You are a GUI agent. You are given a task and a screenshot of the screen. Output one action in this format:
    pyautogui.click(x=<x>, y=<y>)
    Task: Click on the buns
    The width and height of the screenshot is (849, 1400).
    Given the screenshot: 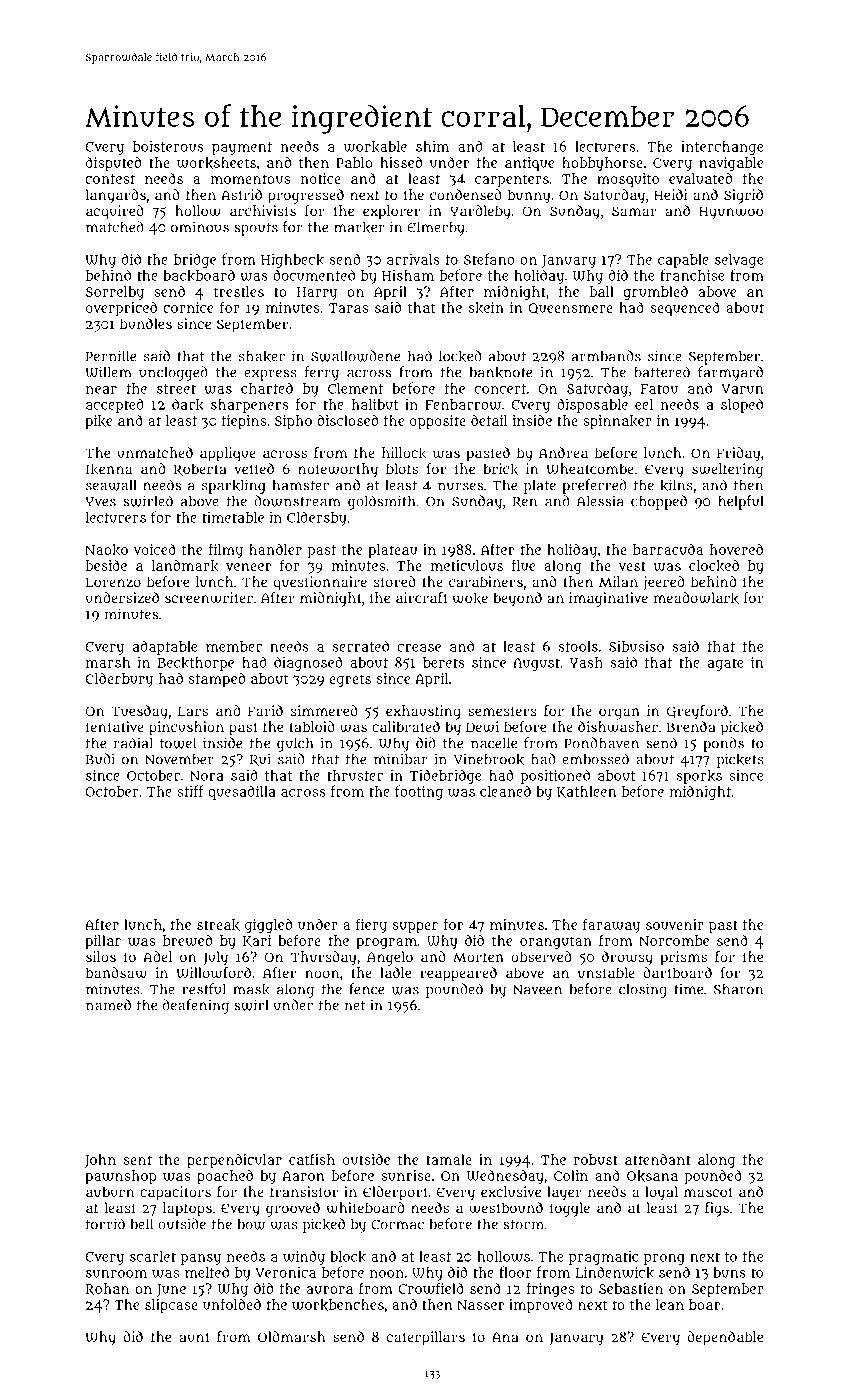 What is the action you would take?
    pyautogui.click(x=729, y=1272)
